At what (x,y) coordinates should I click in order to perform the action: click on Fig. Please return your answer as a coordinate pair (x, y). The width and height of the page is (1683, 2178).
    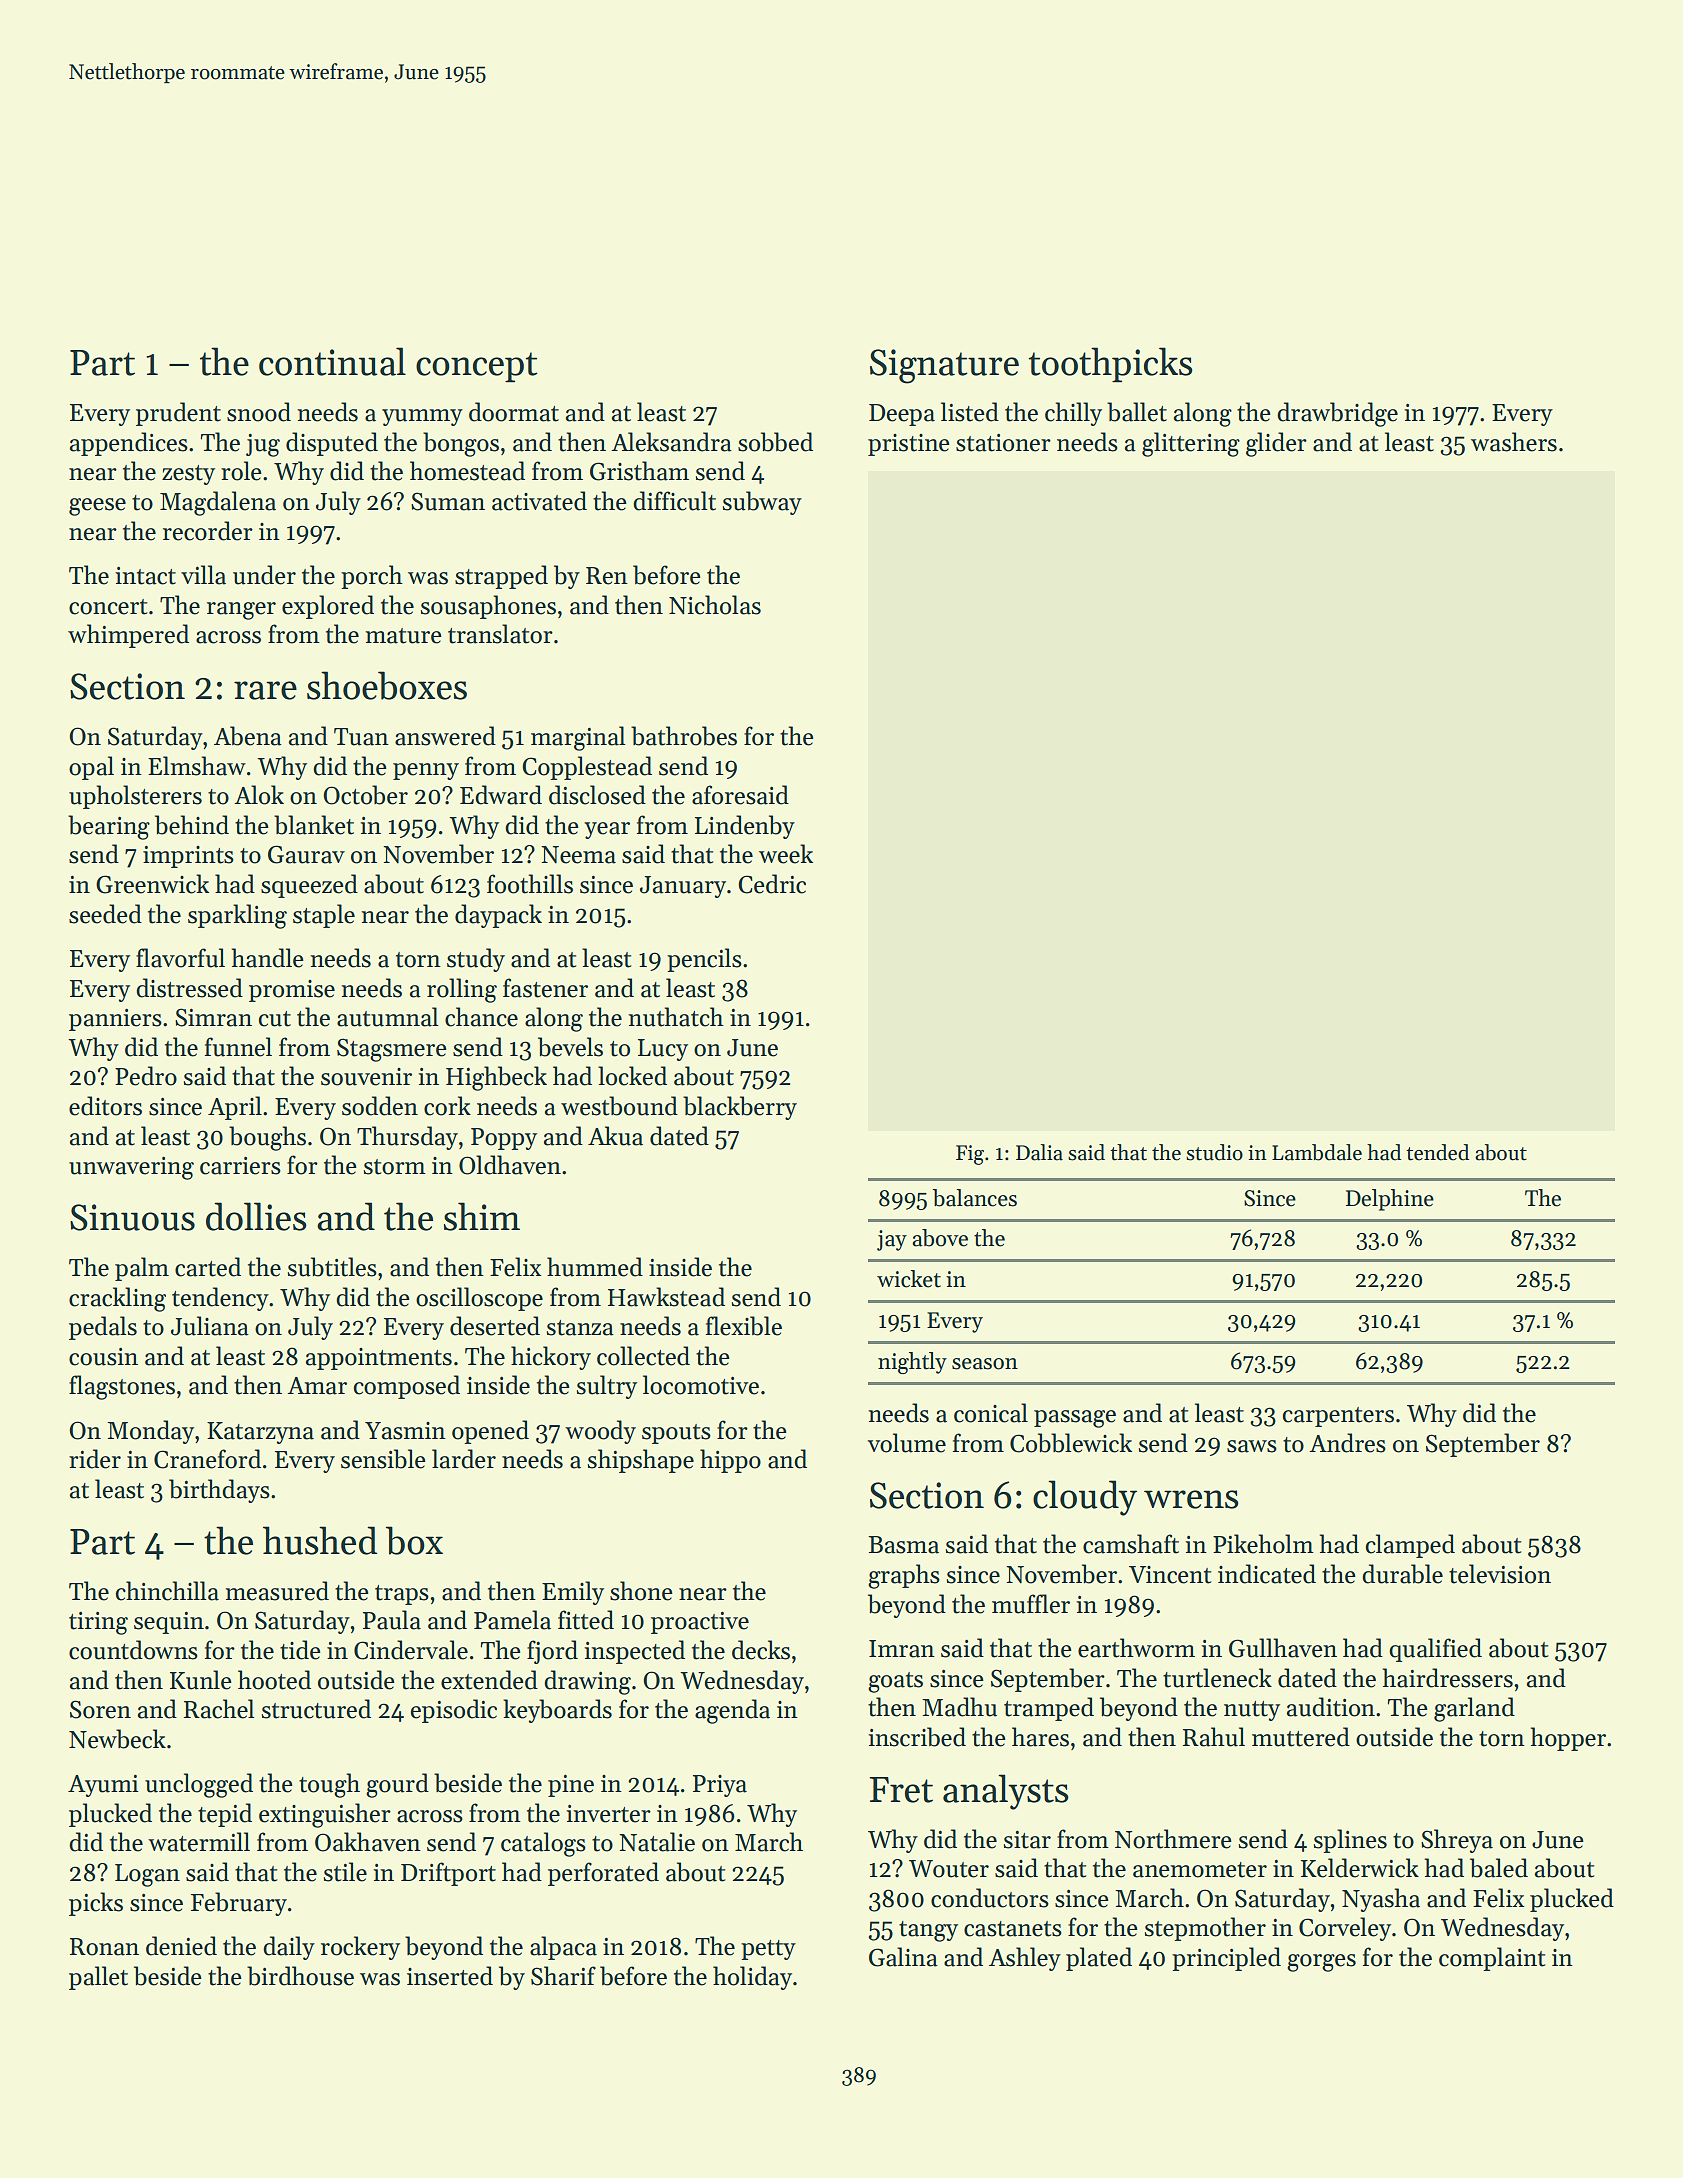
    Looking at the image, I should click on (970, 1155).
